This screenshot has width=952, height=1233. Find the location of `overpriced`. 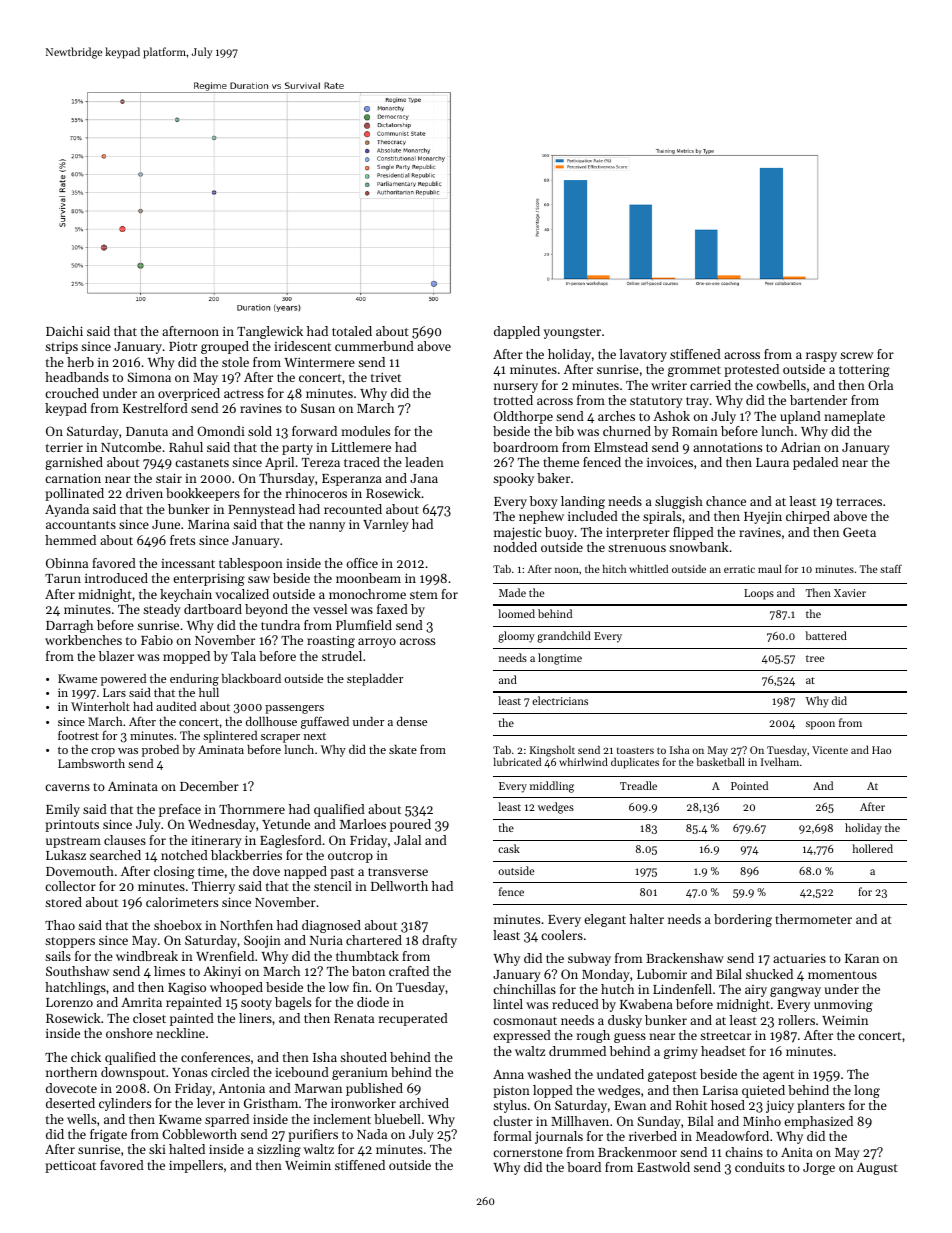

overpriced is located at coordinates (189, 394).
